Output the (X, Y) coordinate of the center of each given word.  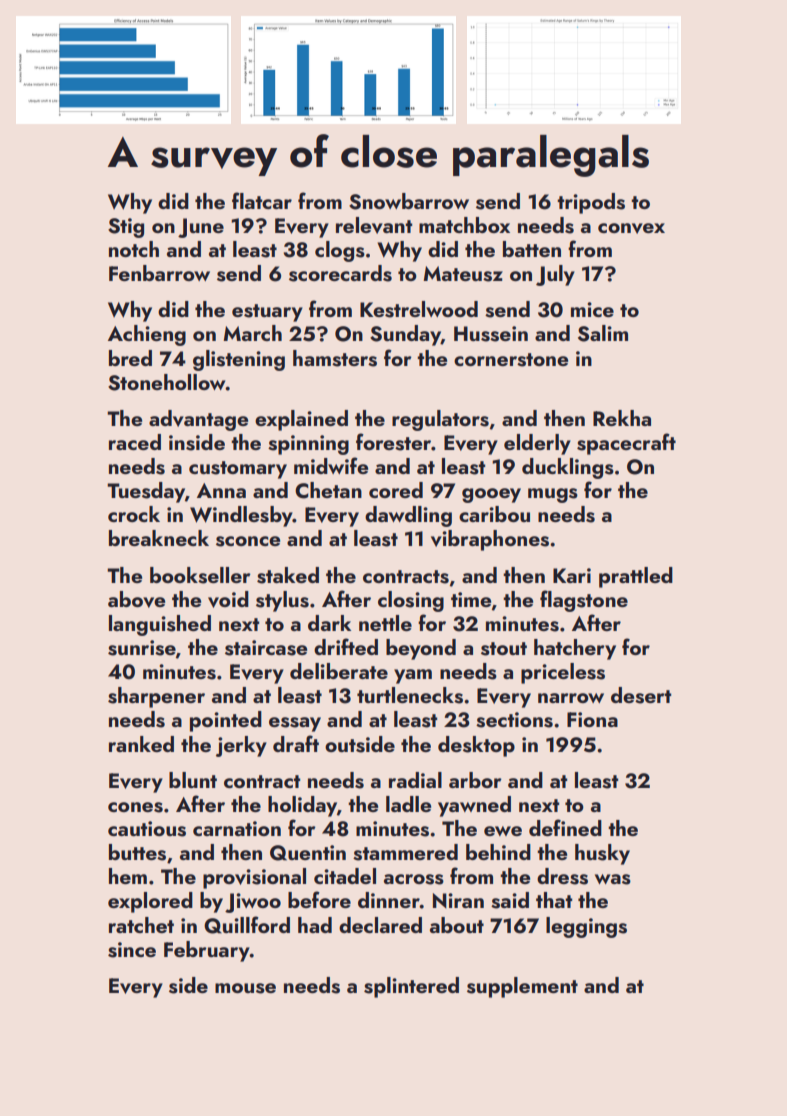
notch (134, 249)
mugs (553, 495)
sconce (248, 541)
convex (631, 228)
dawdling (408, 516)
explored (150, 902)
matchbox (464, 225)
